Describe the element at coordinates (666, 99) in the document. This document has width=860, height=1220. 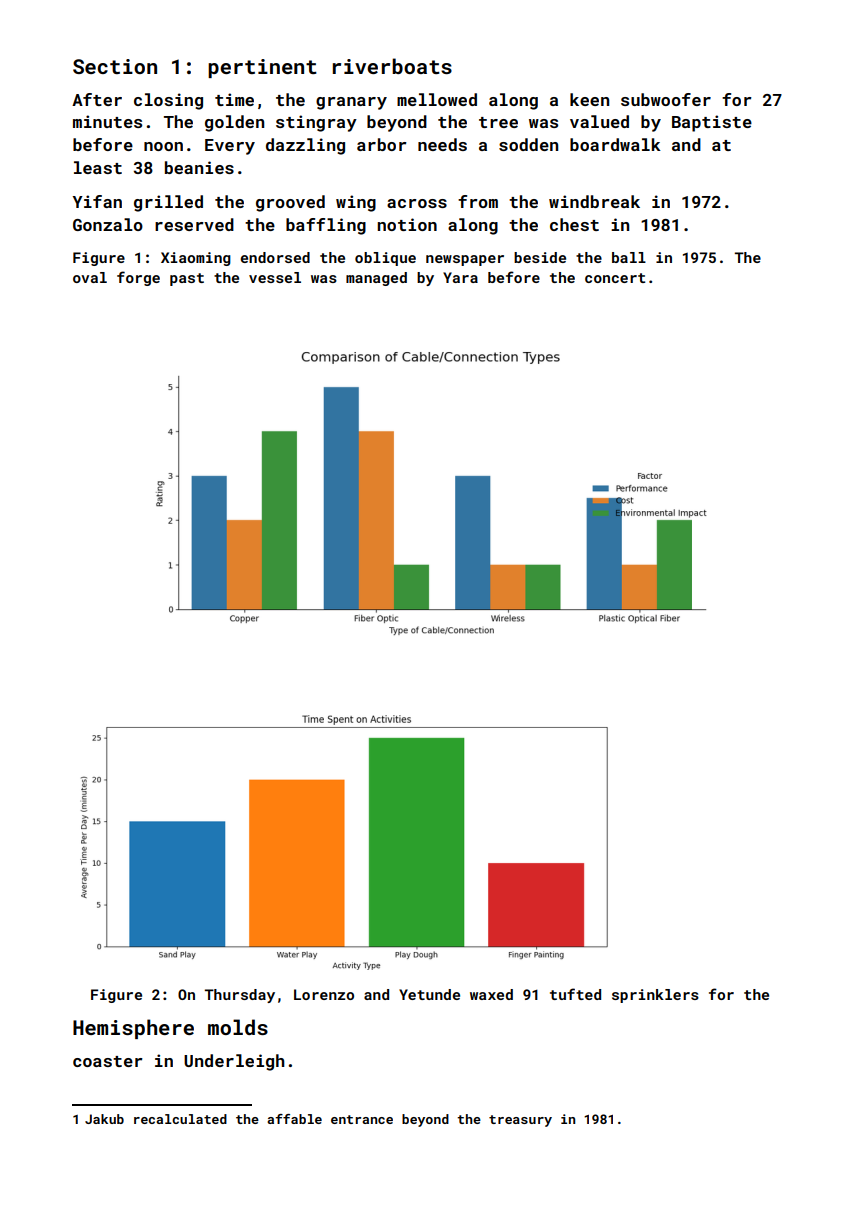
I see `subwoofer` at that location.
